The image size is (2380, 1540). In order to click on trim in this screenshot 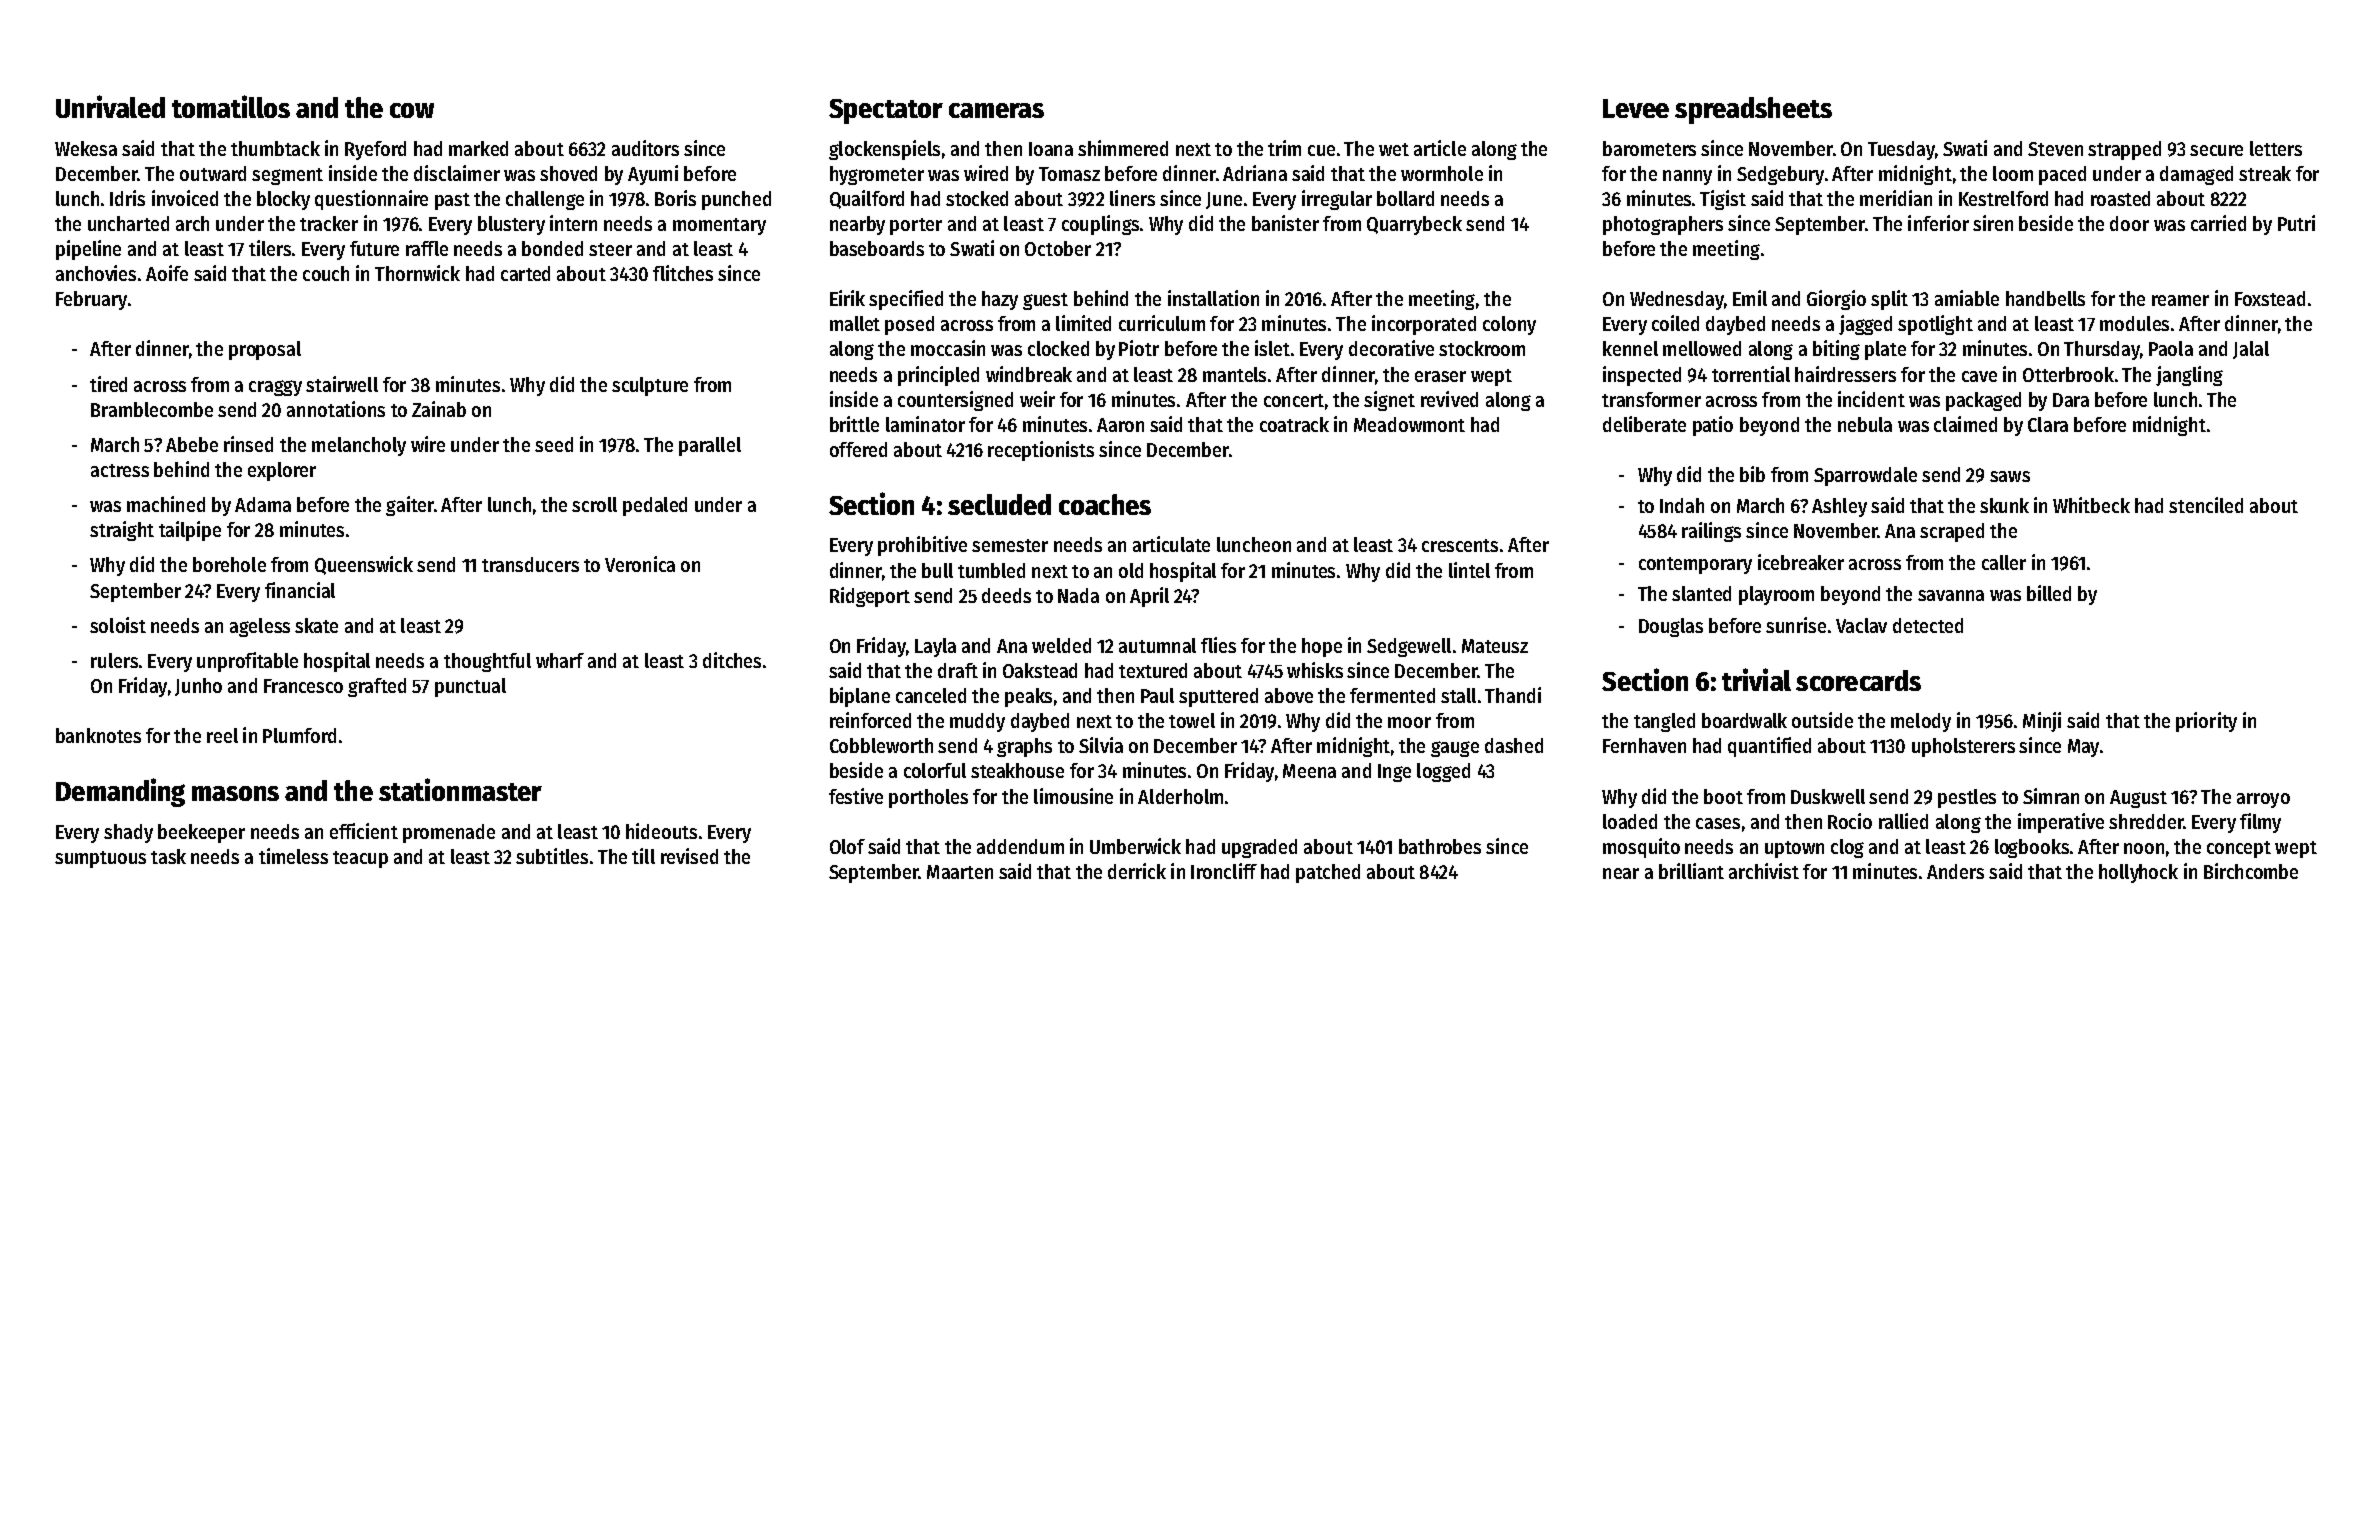, I will do `click(1284, 148)`.
